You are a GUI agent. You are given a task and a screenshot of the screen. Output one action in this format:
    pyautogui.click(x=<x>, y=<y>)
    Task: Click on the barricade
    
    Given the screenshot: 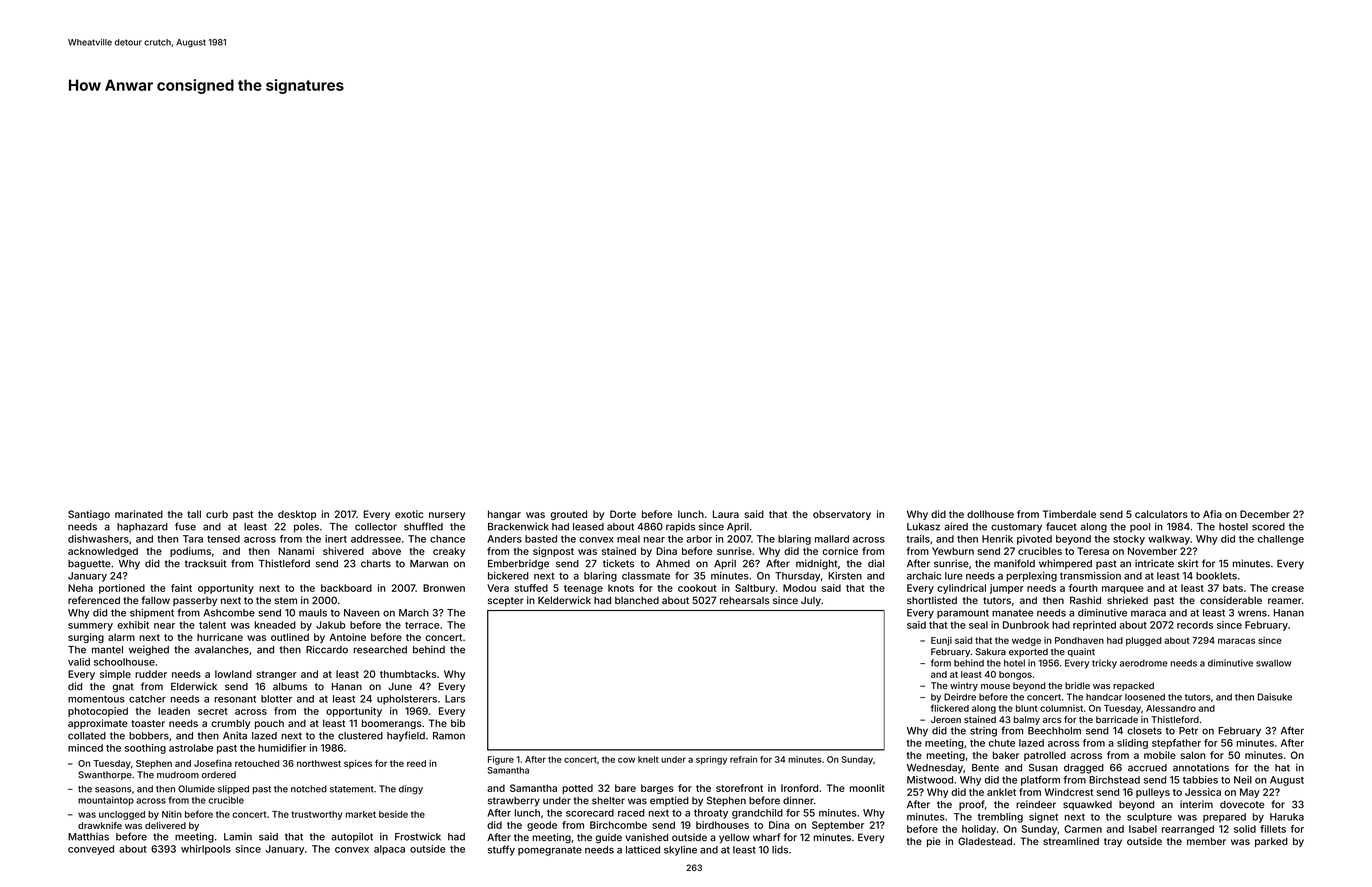 What is the action you would take?
    pyautogui.click(x=1117, y=719)
